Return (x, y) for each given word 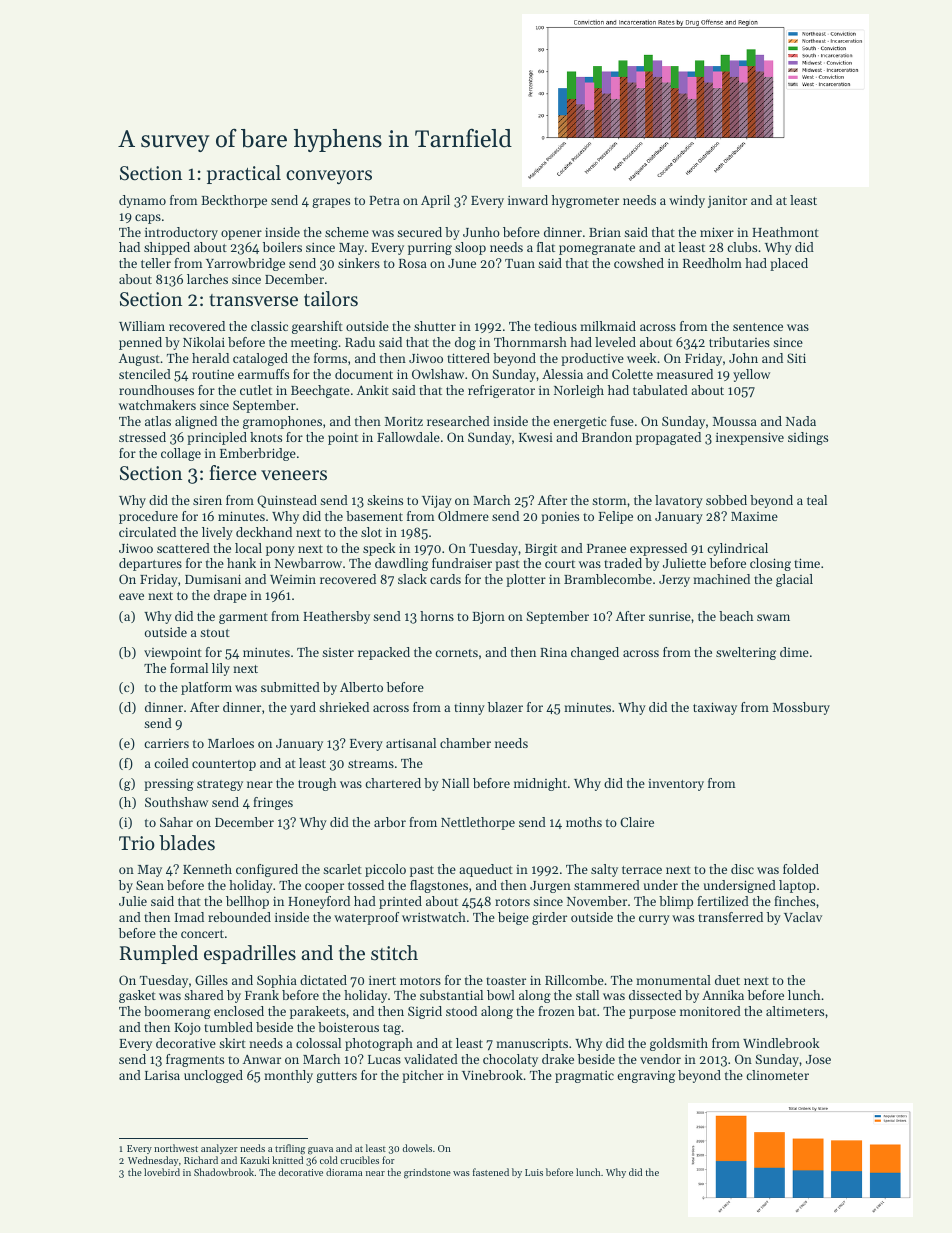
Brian (605, 232)
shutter (435, 326)
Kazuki (255, 1160)
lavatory (679, 501)
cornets (456, 653)
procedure (148, 517)
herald (210, 358)
